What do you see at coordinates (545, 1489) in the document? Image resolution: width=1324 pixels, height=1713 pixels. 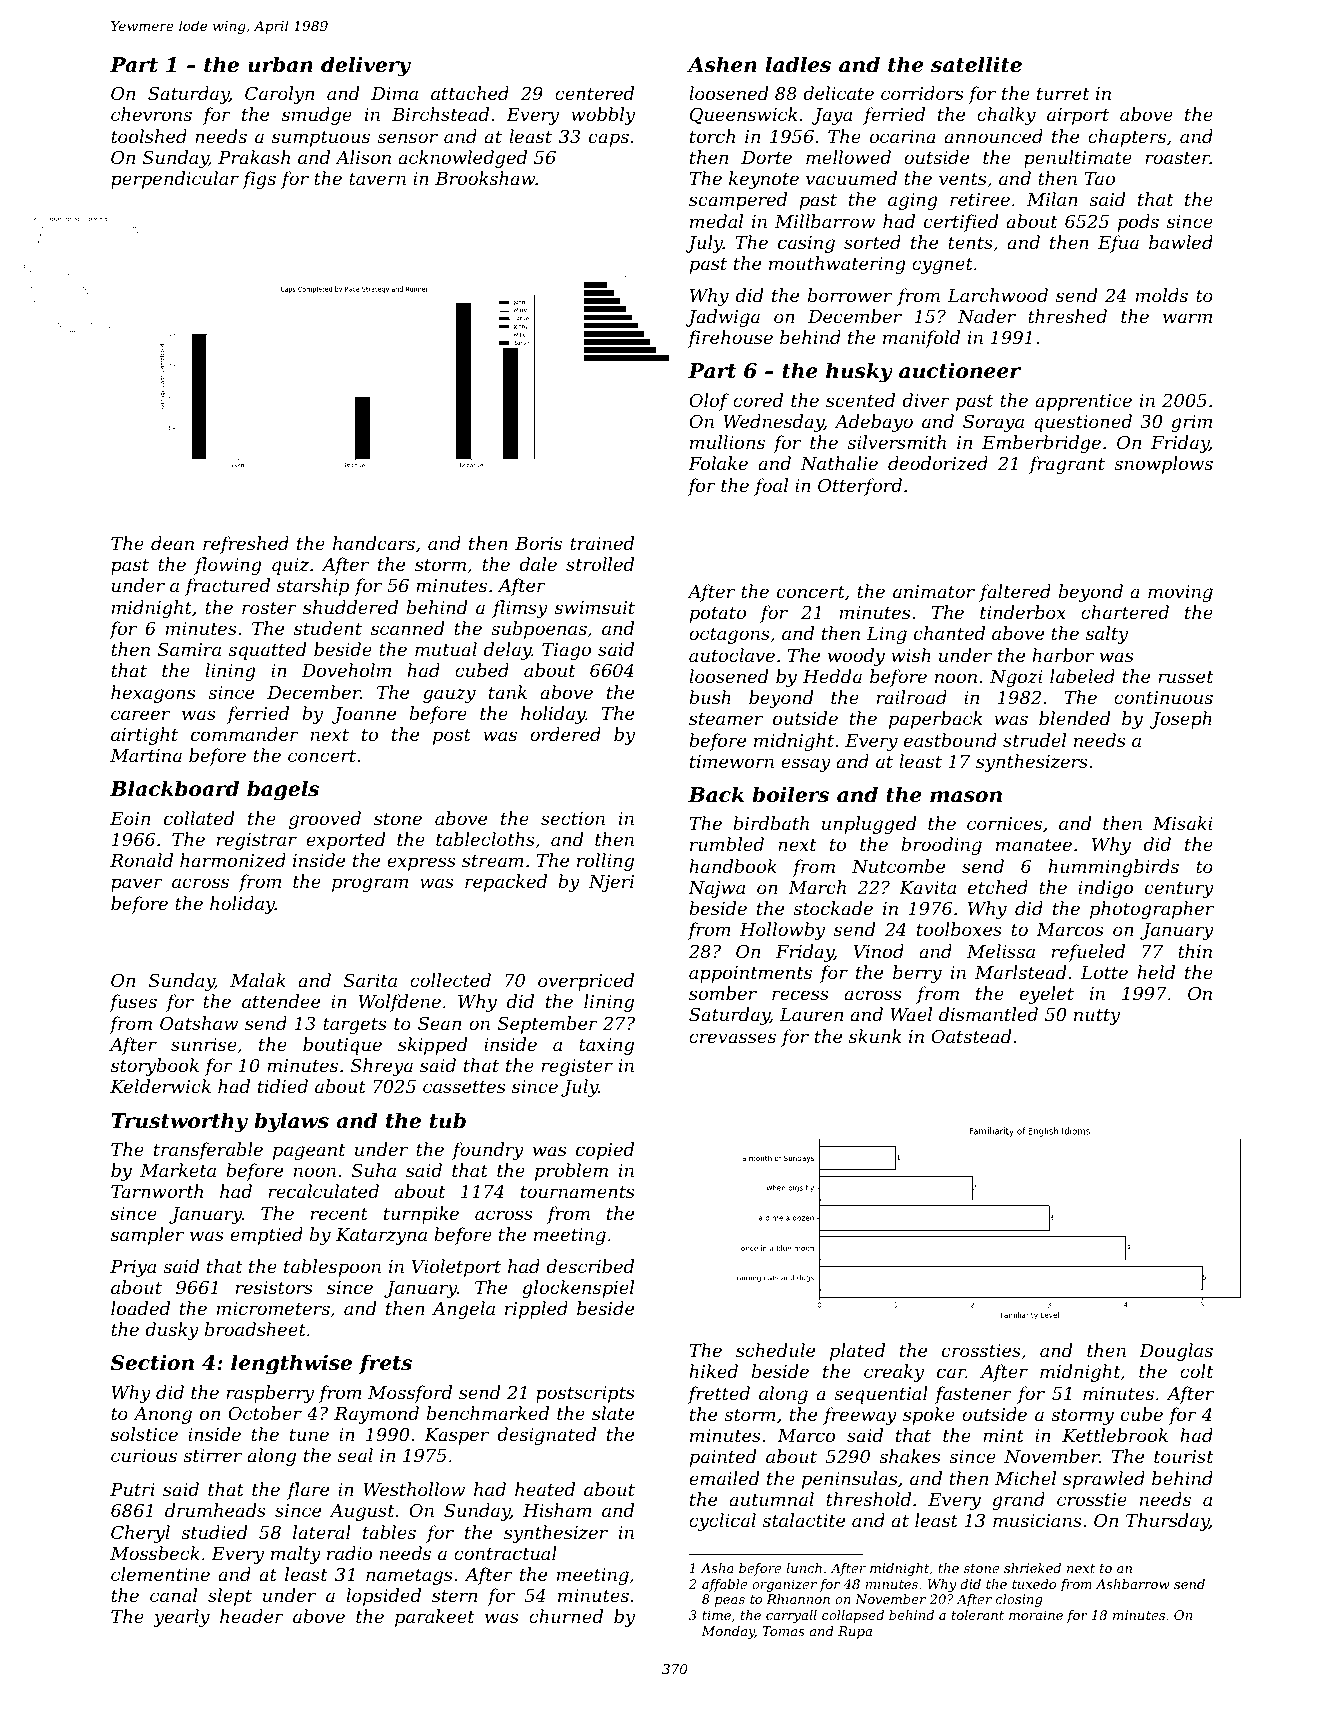 I see `heated` at bounding box center [545, 1489].
